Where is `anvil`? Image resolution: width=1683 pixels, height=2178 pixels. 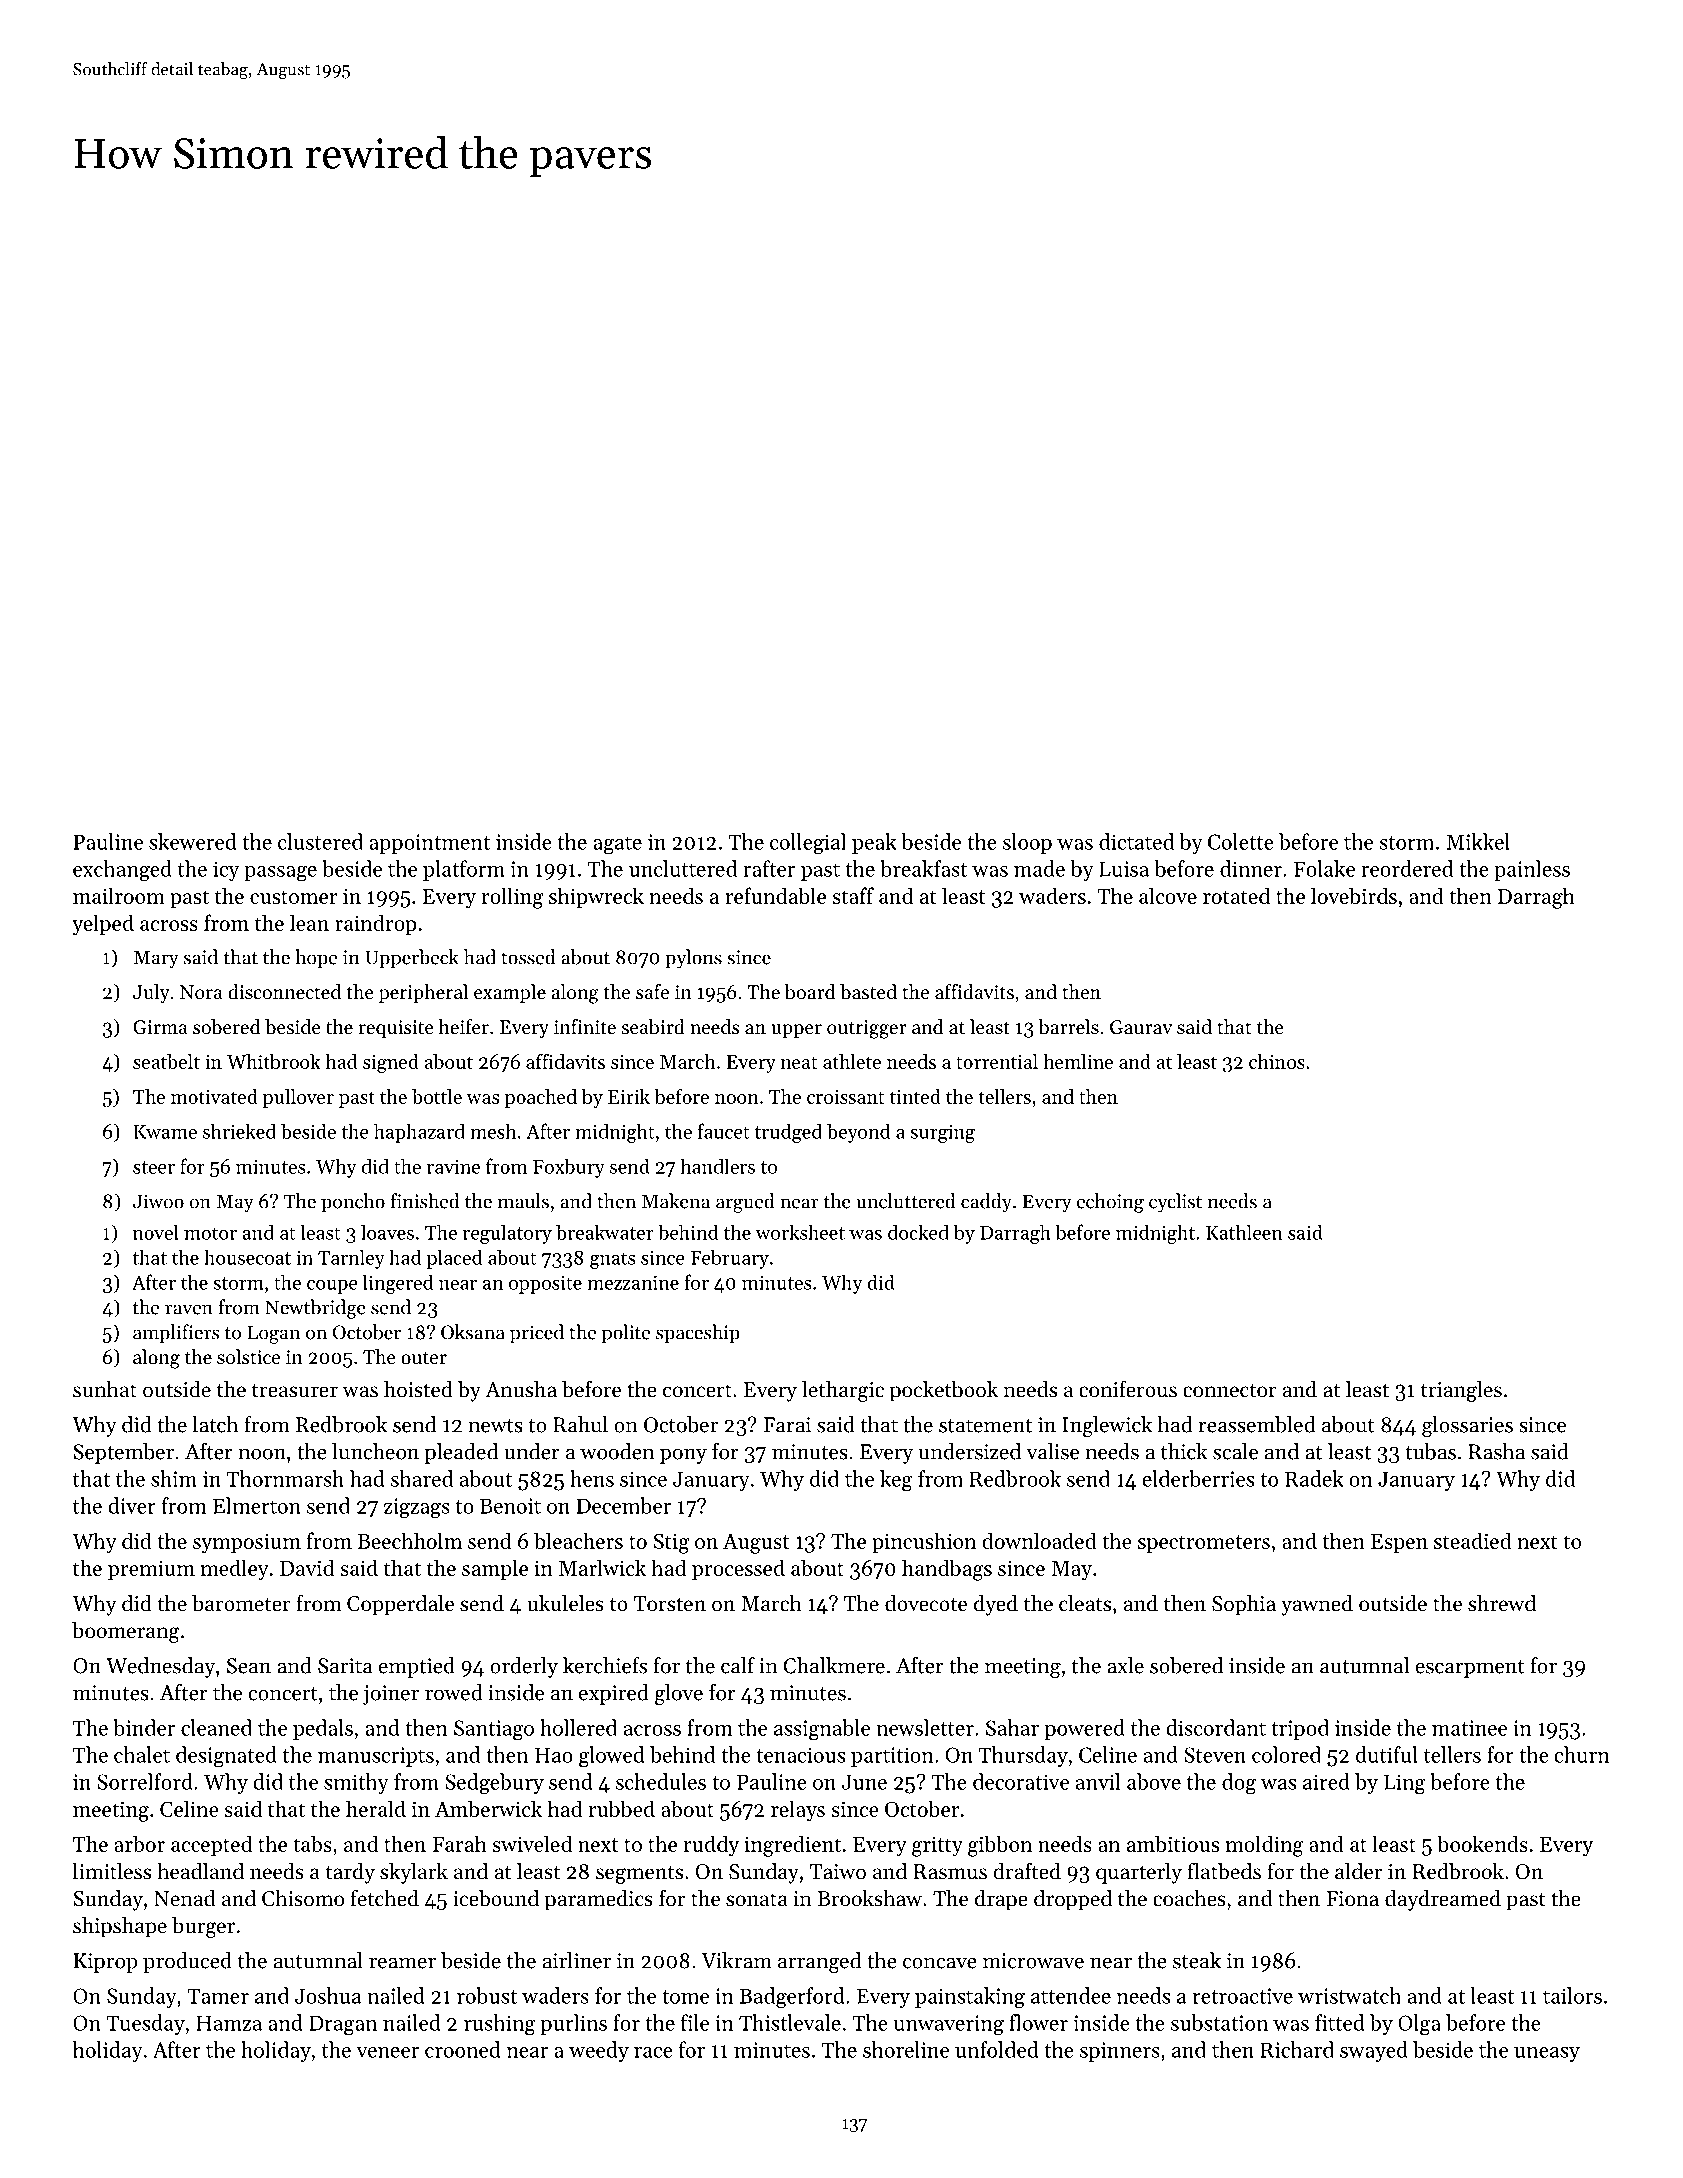
anvil is located at coordinates (1098, 1781).
